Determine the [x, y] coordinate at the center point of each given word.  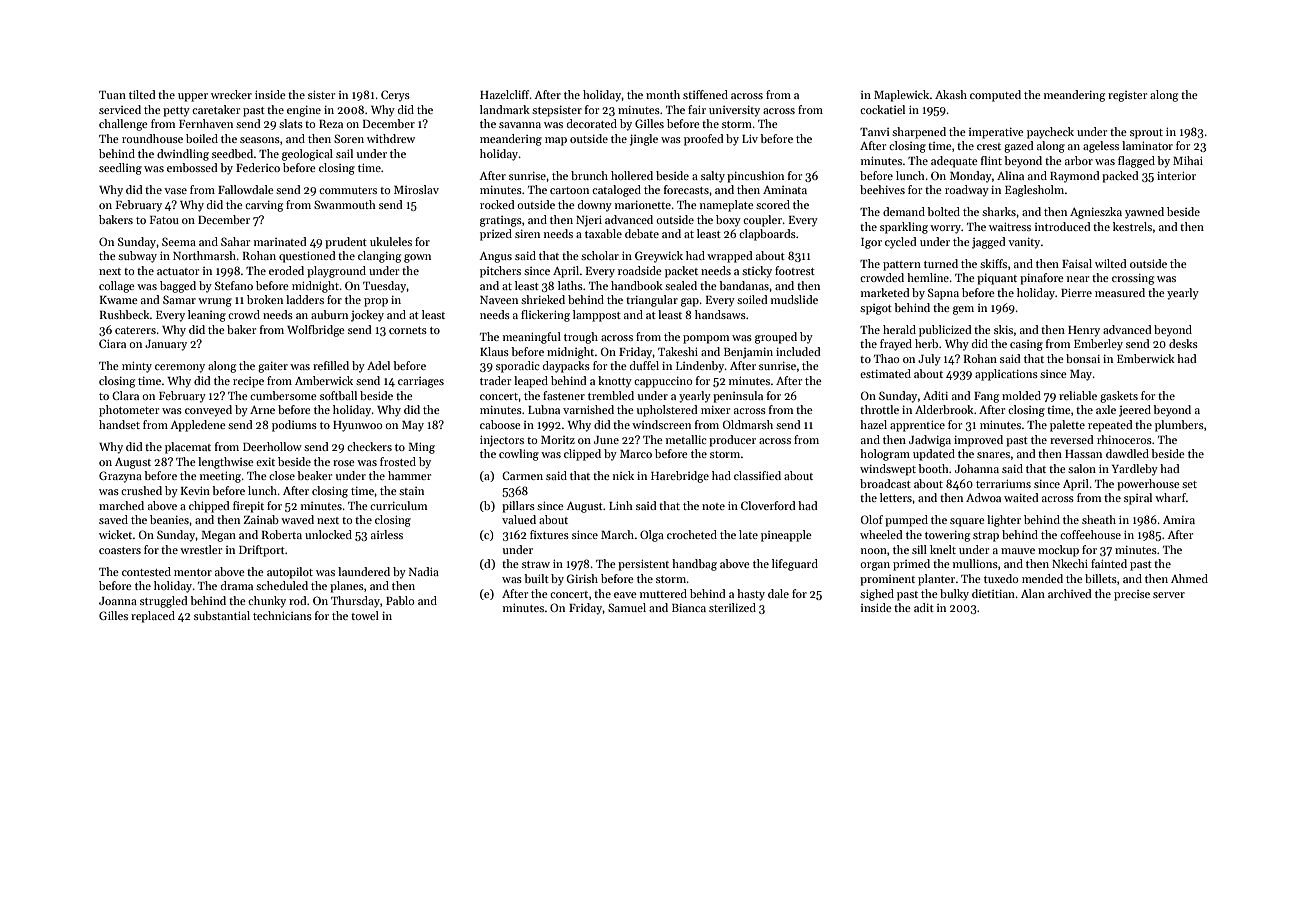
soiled [752, 299]
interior [1176, 175]
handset [119, 424]
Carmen [522, 475]
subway [137, 257]
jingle [644, 140]
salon [1082, 468]
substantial [222, 615]
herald [899, 329]
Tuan [112, 95]
